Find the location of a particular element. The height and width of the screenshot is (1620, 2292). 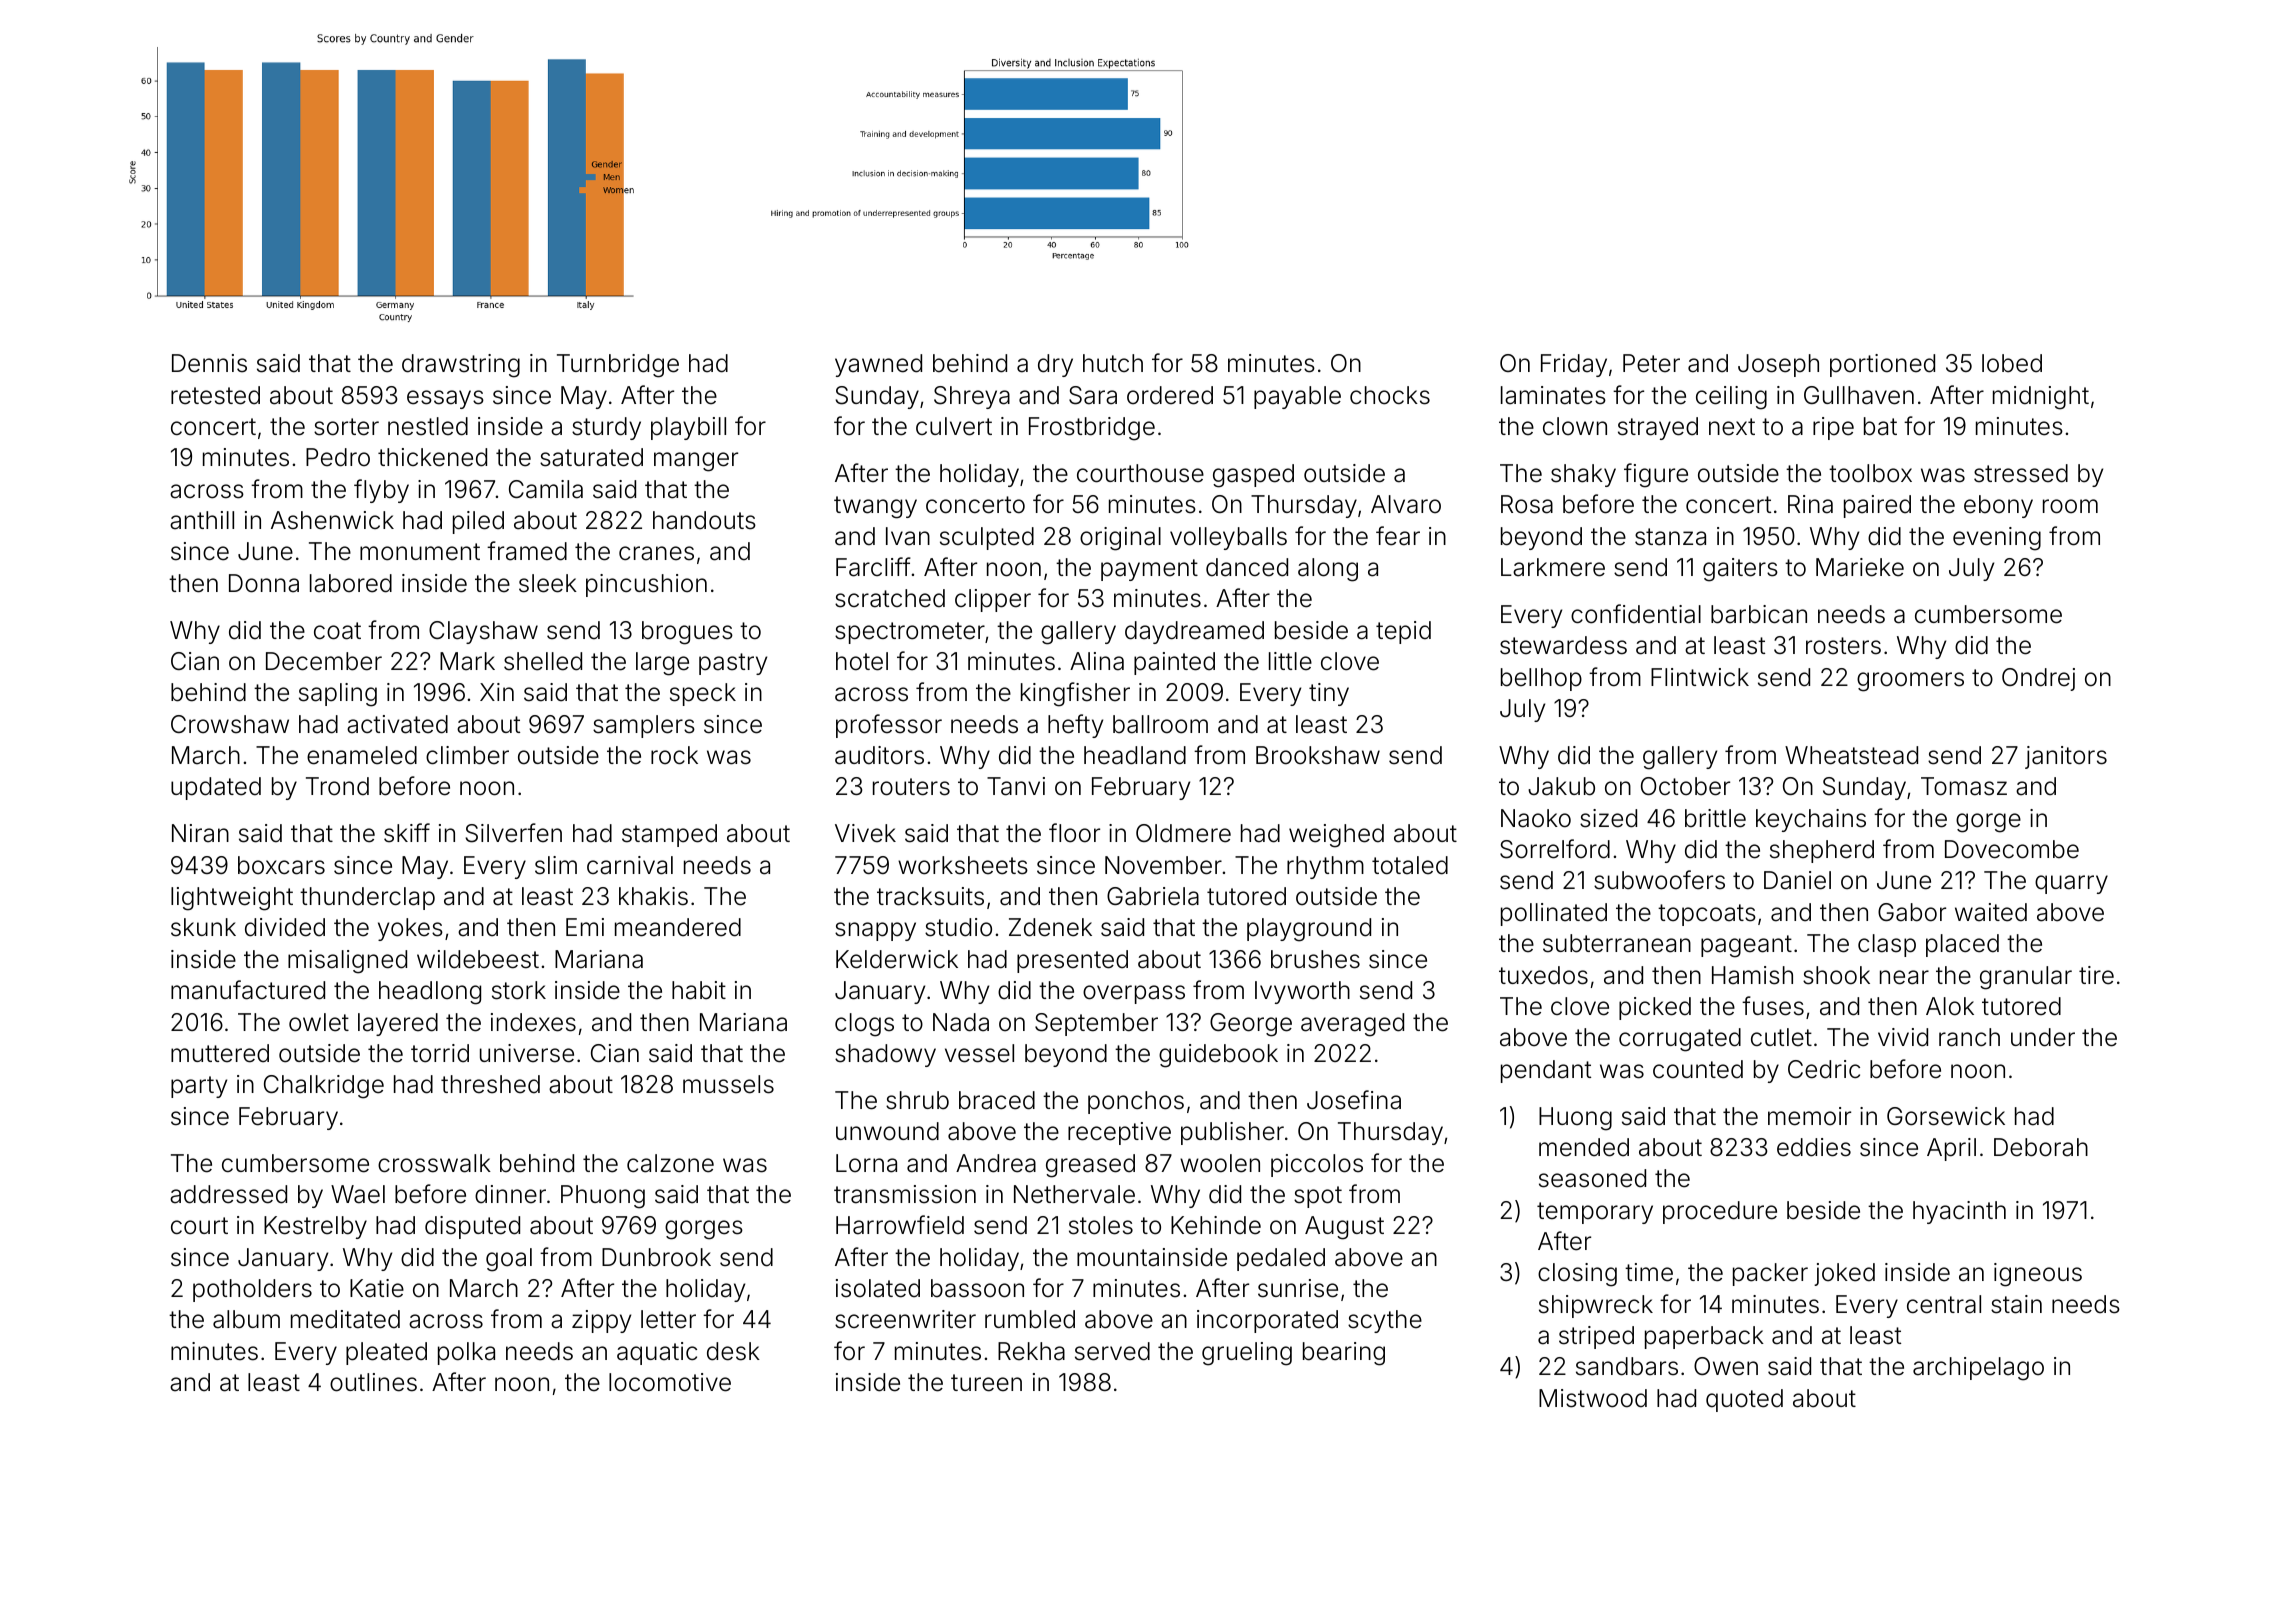

braced is located at coordinates (997, 1100).
